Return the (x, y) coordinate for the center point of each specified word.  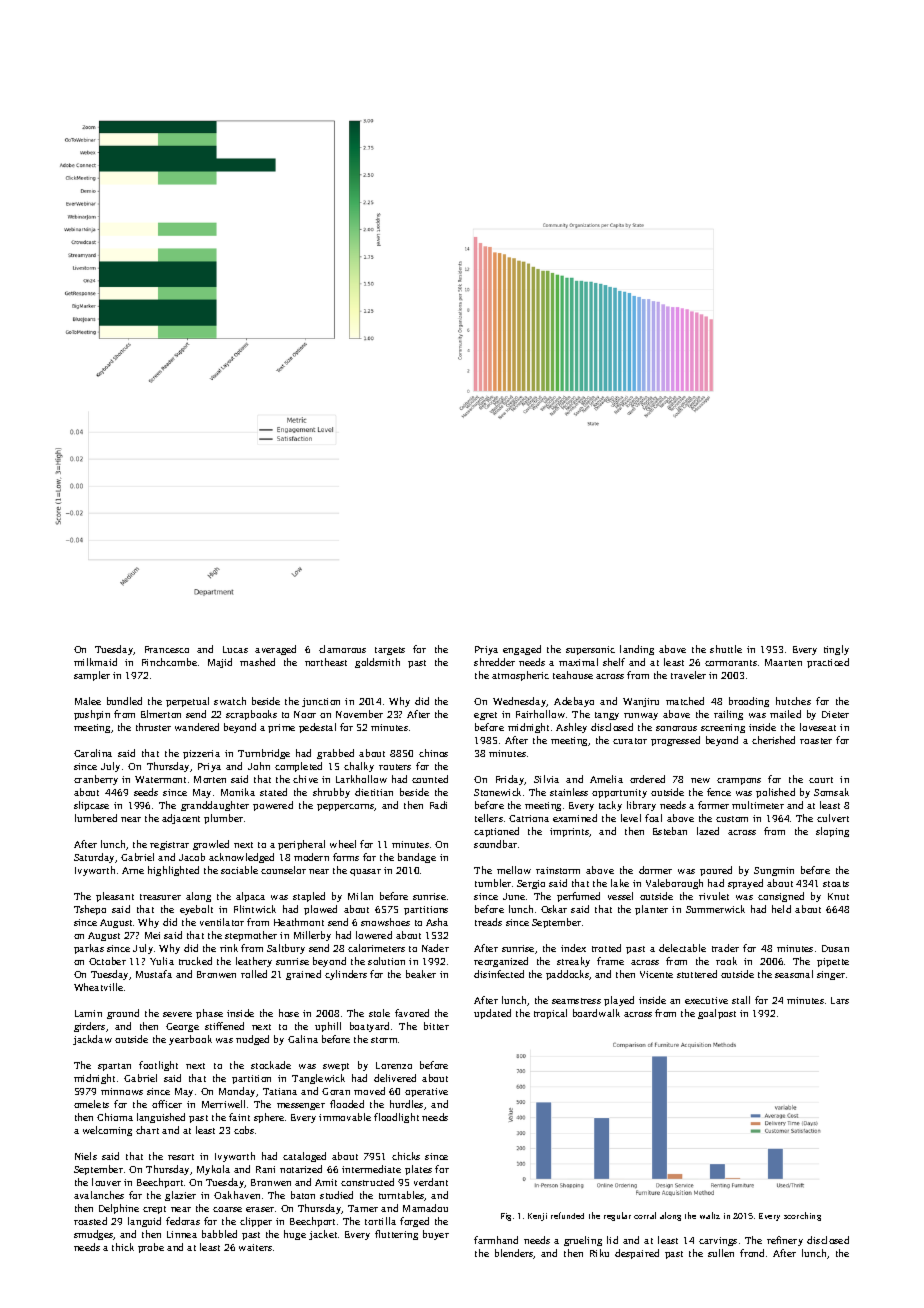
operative (426, 1092)
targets (390, 651)
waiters (255, 1247)
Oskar (554, 909)
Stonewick (497, 792)
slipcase (91, 806)
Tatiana (280, 1091)
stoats (836, 884)
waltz (710, 1215)
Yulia (162, 961)
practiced (828, 663)
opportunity (619, 793)
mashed (257, 662)
